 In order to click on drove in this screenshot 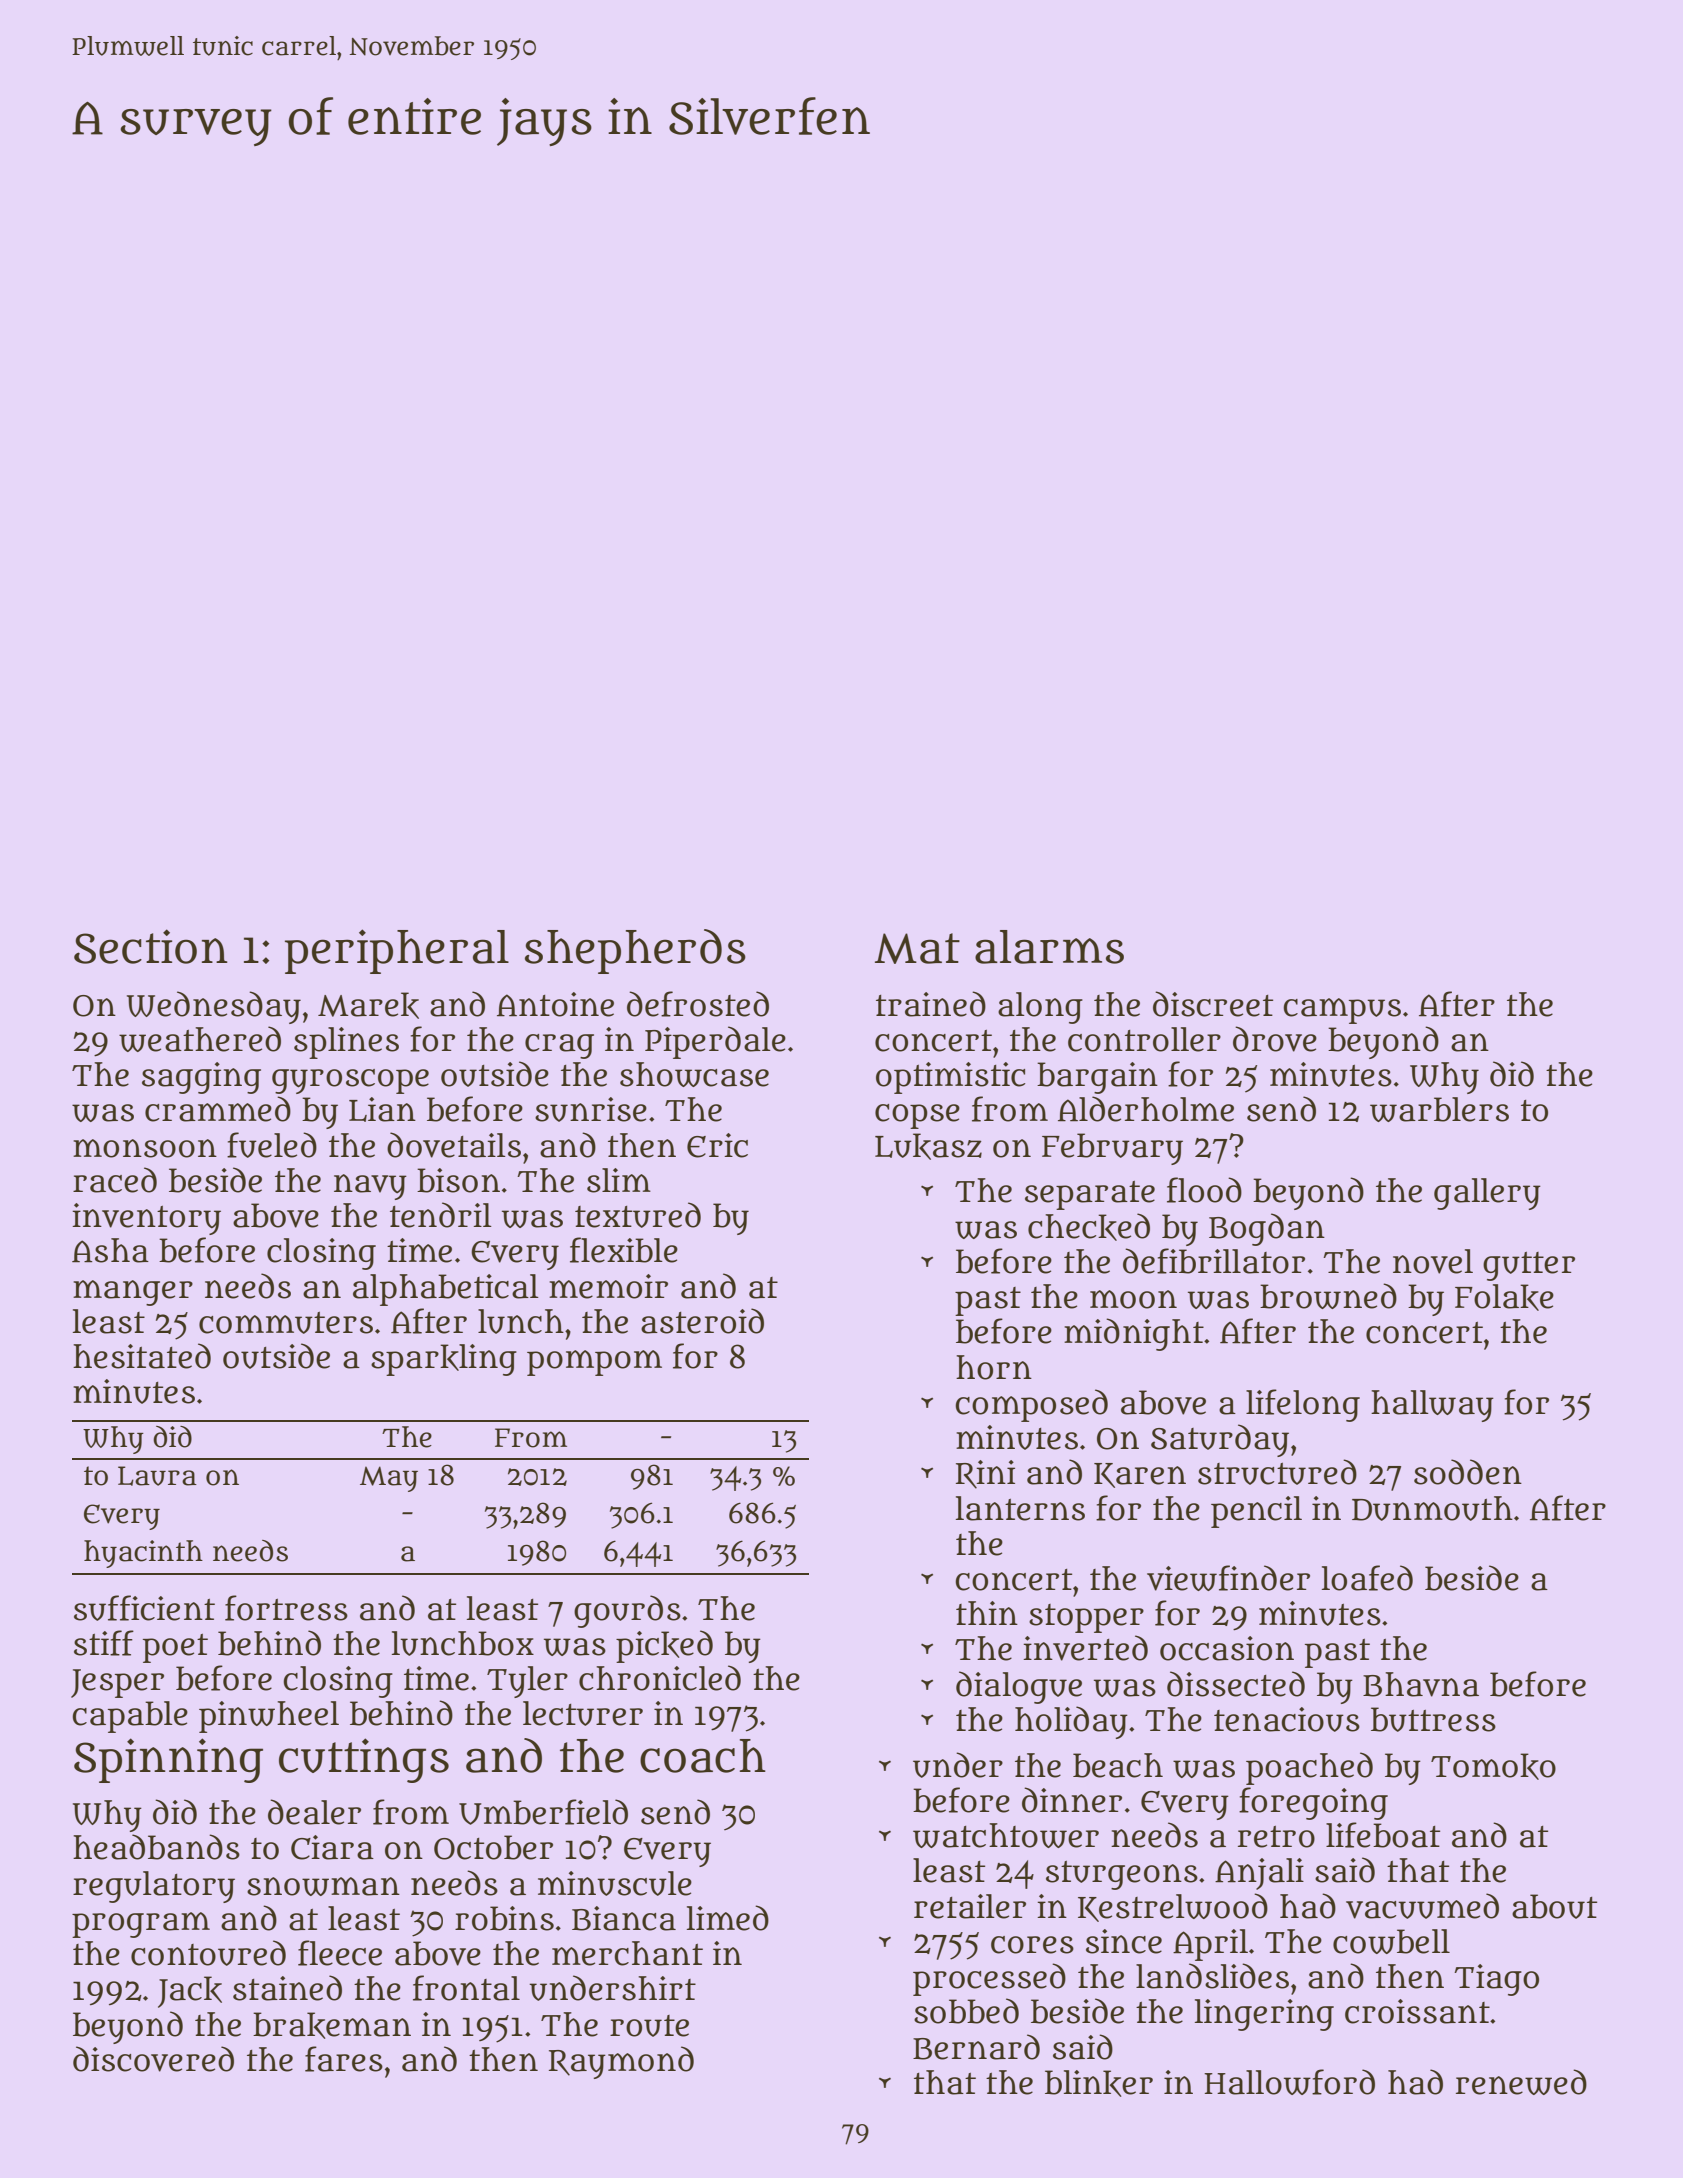, I will do `click(1275, 1039)`.
